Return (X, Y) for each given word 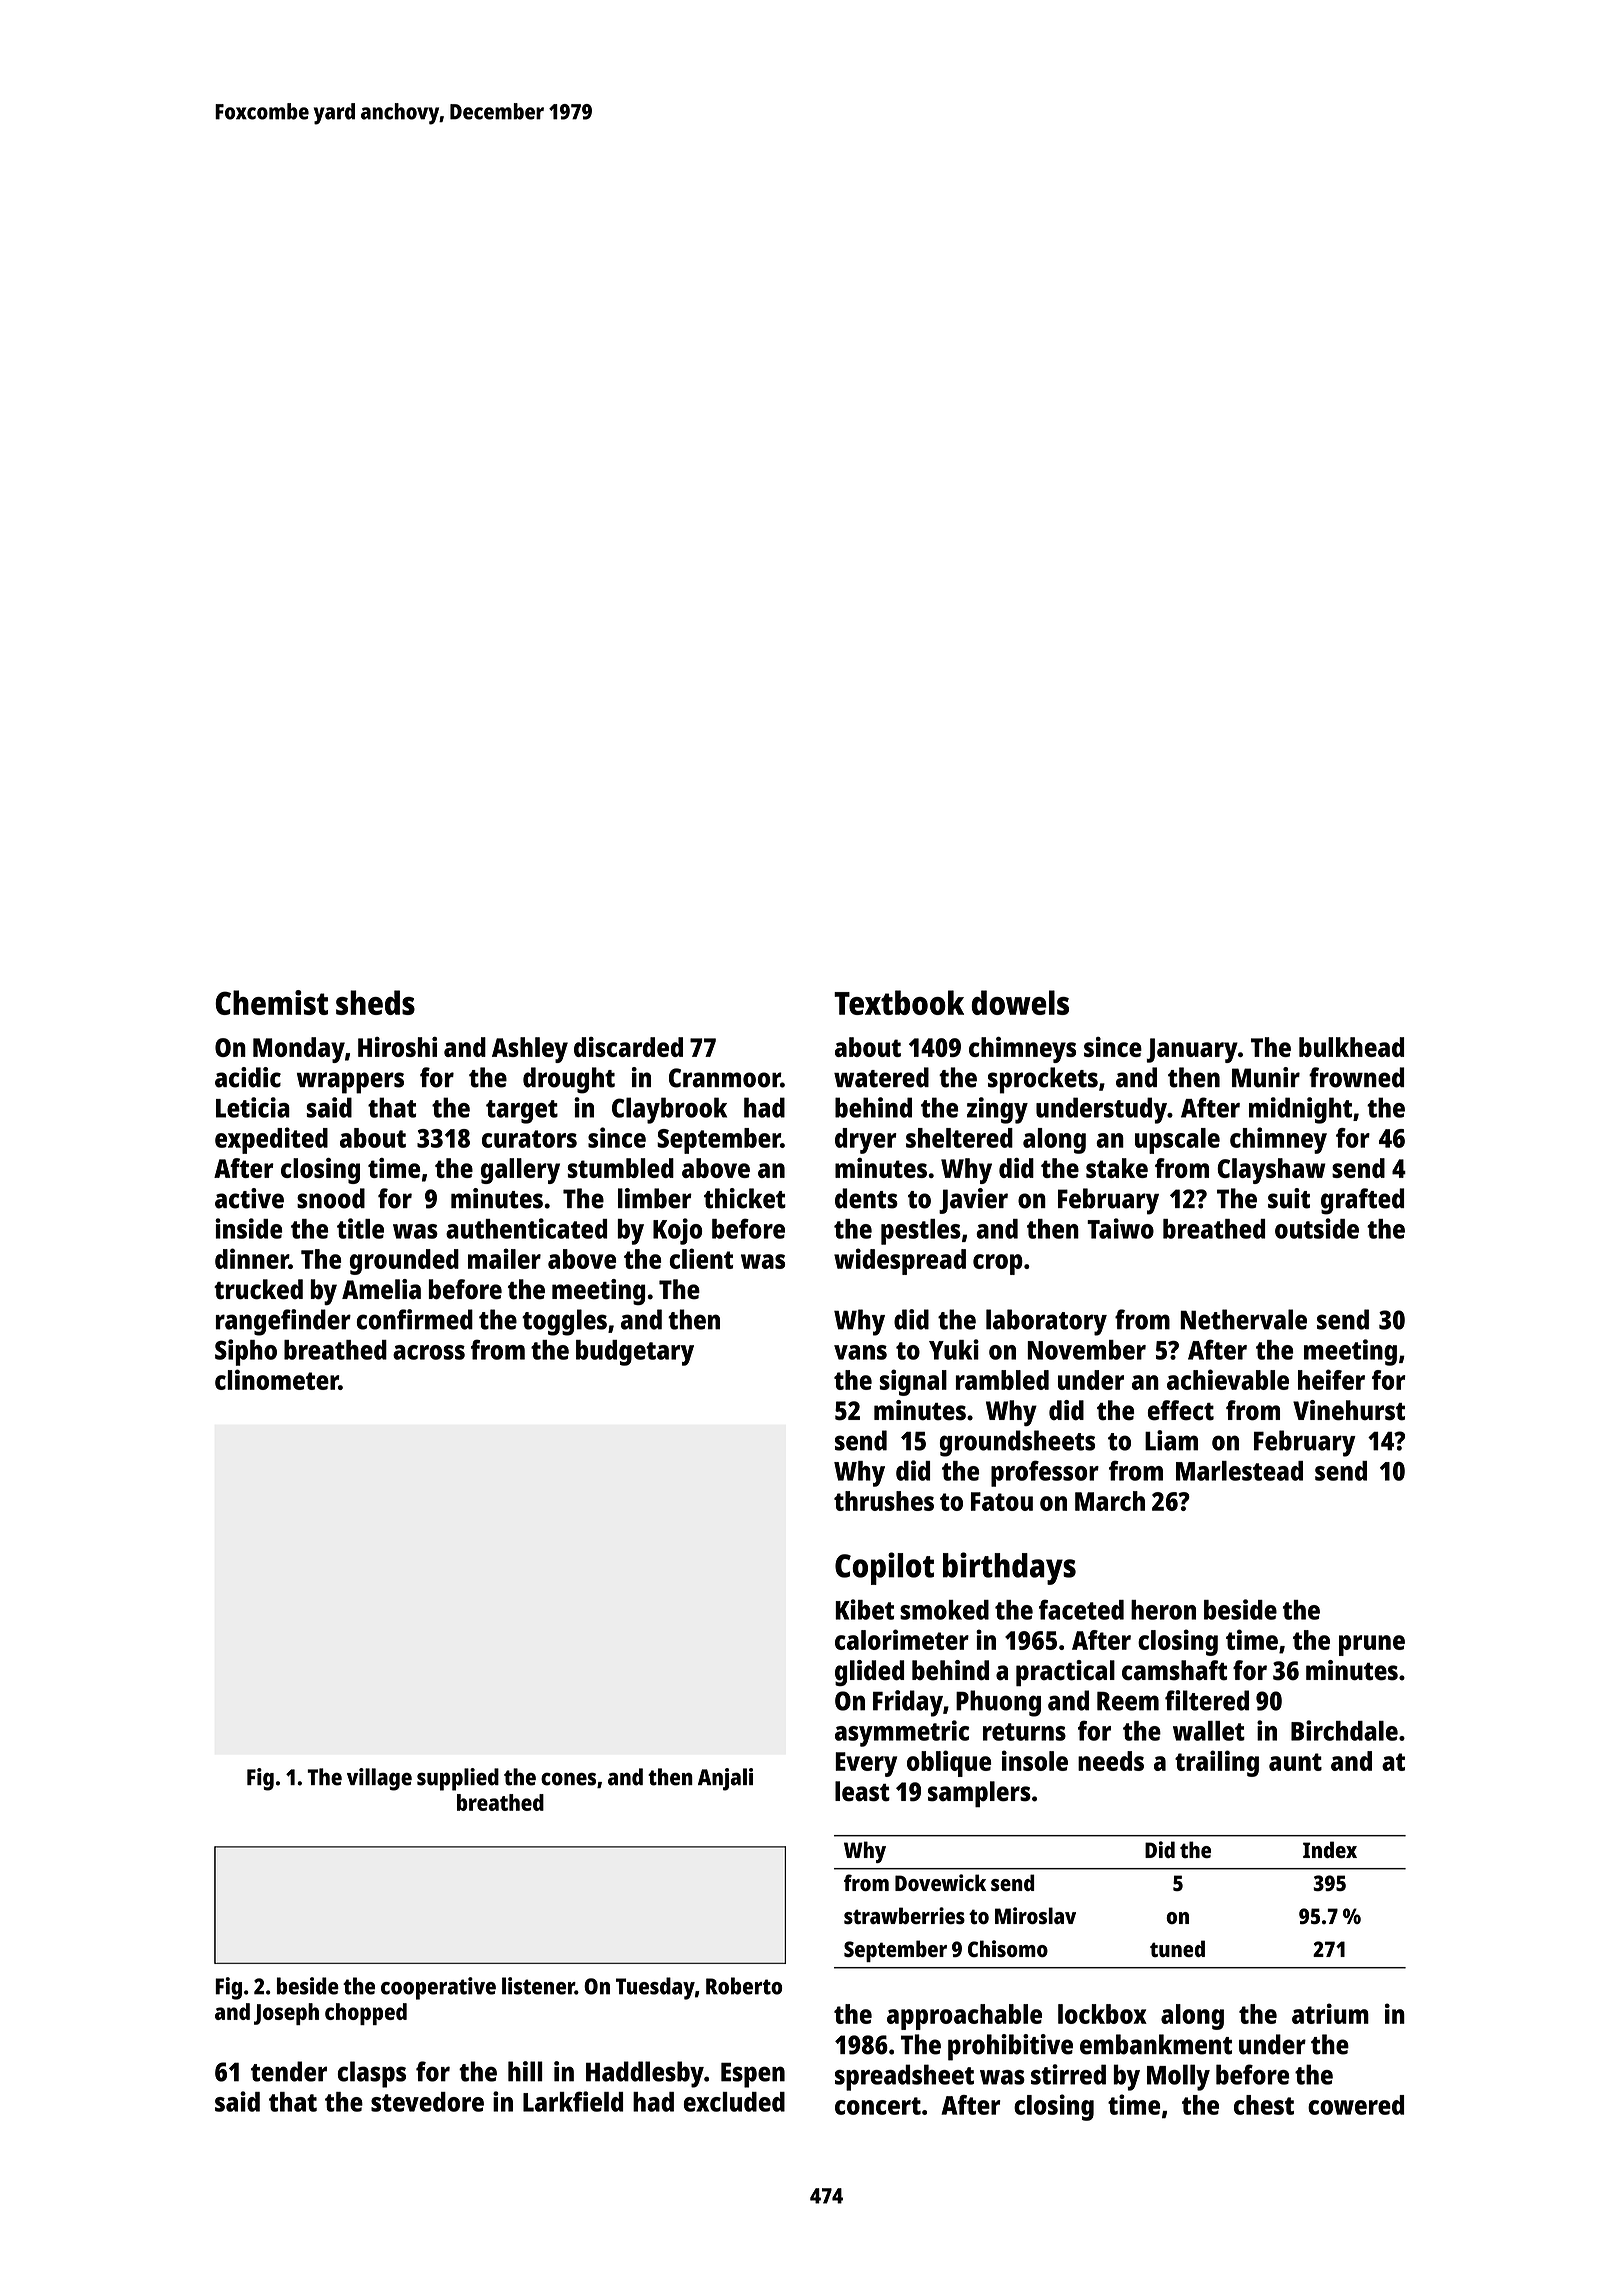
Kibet (864, 1609)
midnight (1300, 1110)
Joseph (286, 2014)
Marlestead (1239, 1471)
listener (538, 1986)
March (1110, 1501)
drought (569, 1080)
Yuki (954, 1349)
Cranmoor (725, 1078)
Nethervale (1243, 1319)
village (379, 1779)
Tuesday (655, 1988)
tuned (1177, 1948)
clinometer (277, 1379)
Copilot (884, 1568)
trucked (258, 1289)
